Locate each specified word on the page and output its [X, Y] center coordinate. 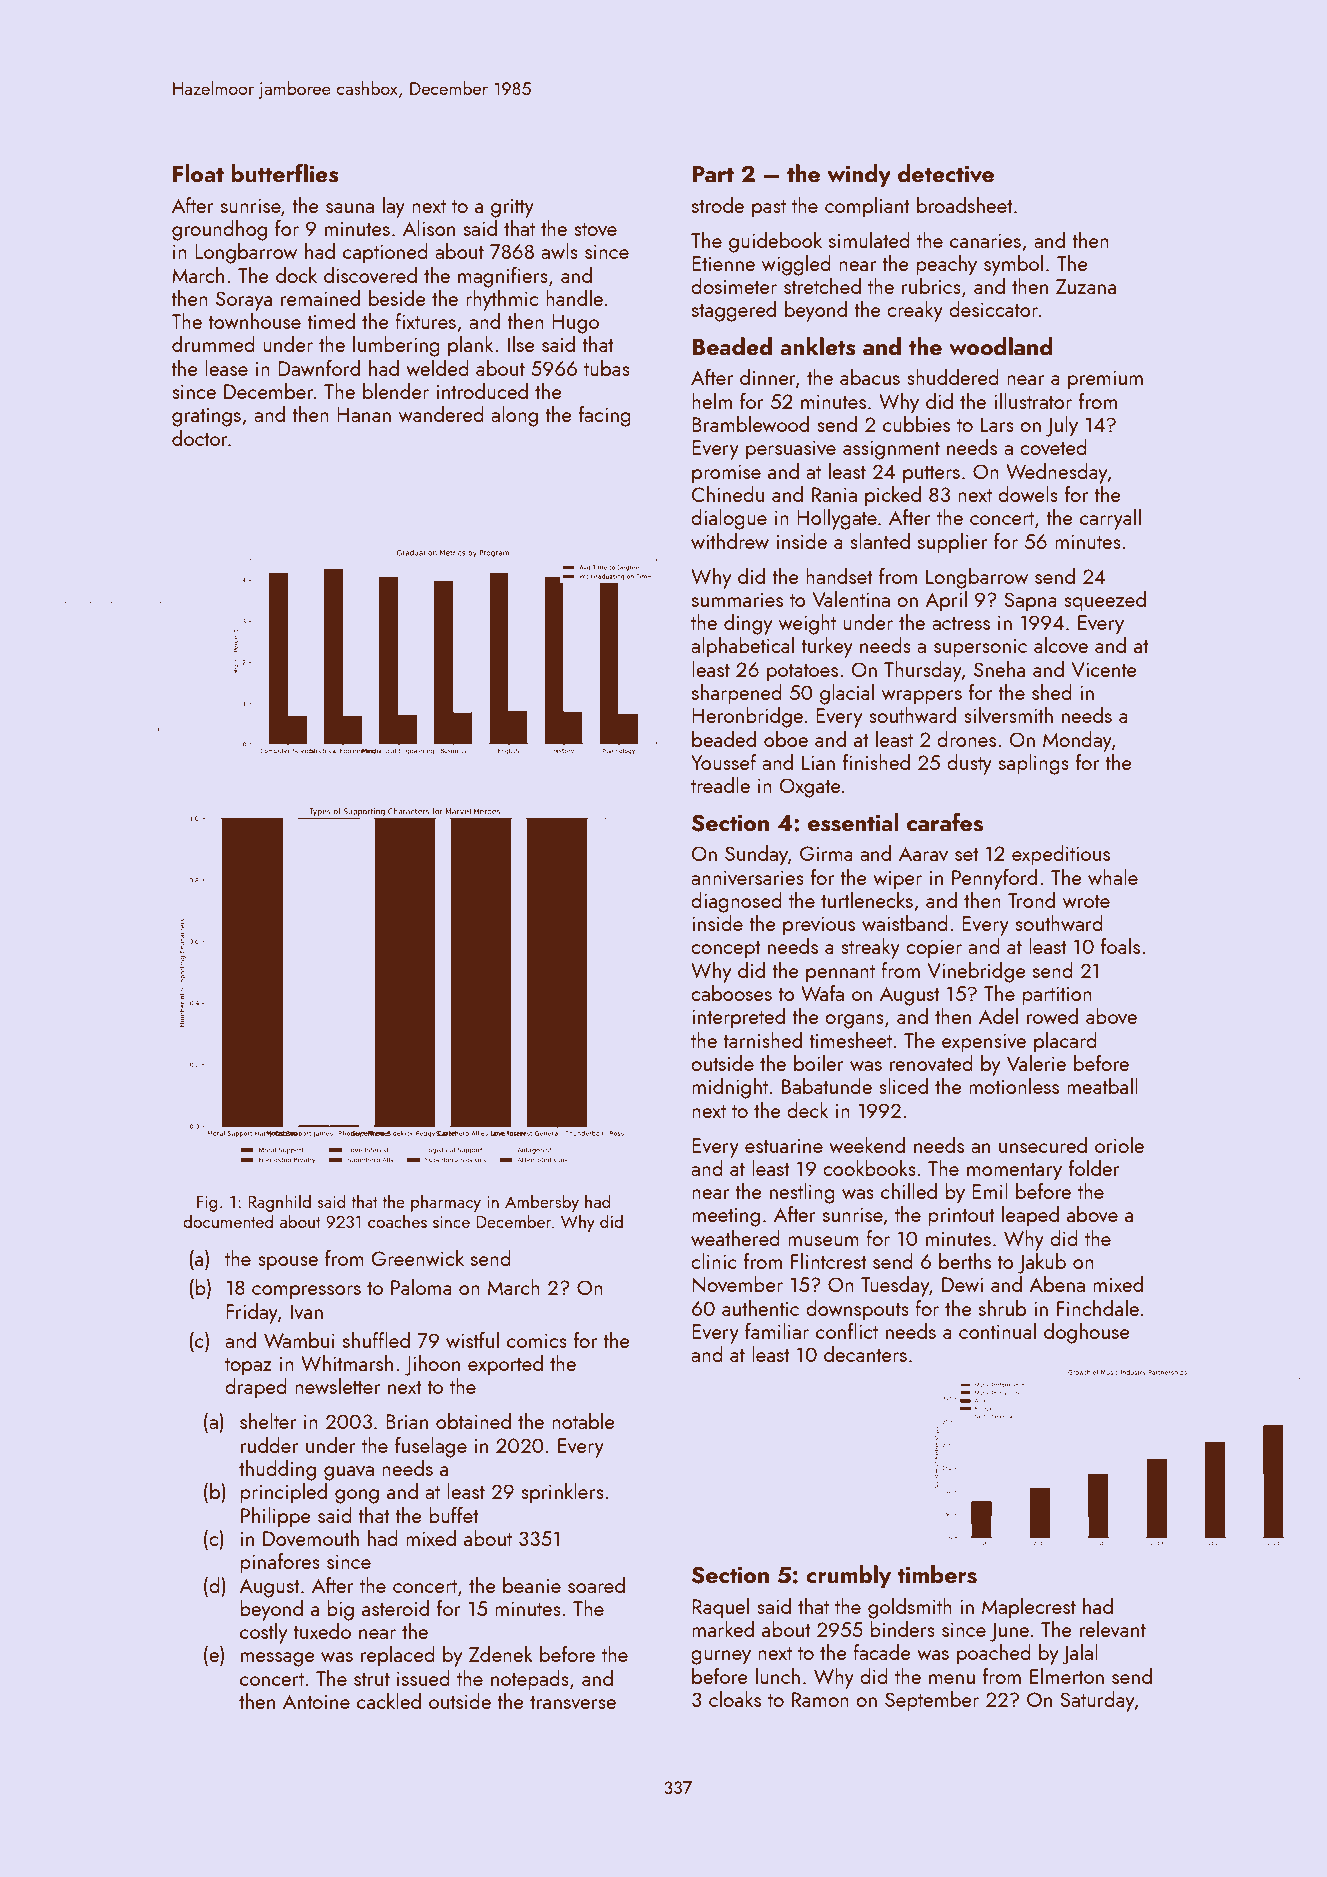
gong [357, 1496]
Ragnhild [279, 1203]
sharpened [737, 694]
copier [934, 949]
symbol [1013, 265]
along [514, 416]
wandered [441, 414]
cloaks [735, 1699]
